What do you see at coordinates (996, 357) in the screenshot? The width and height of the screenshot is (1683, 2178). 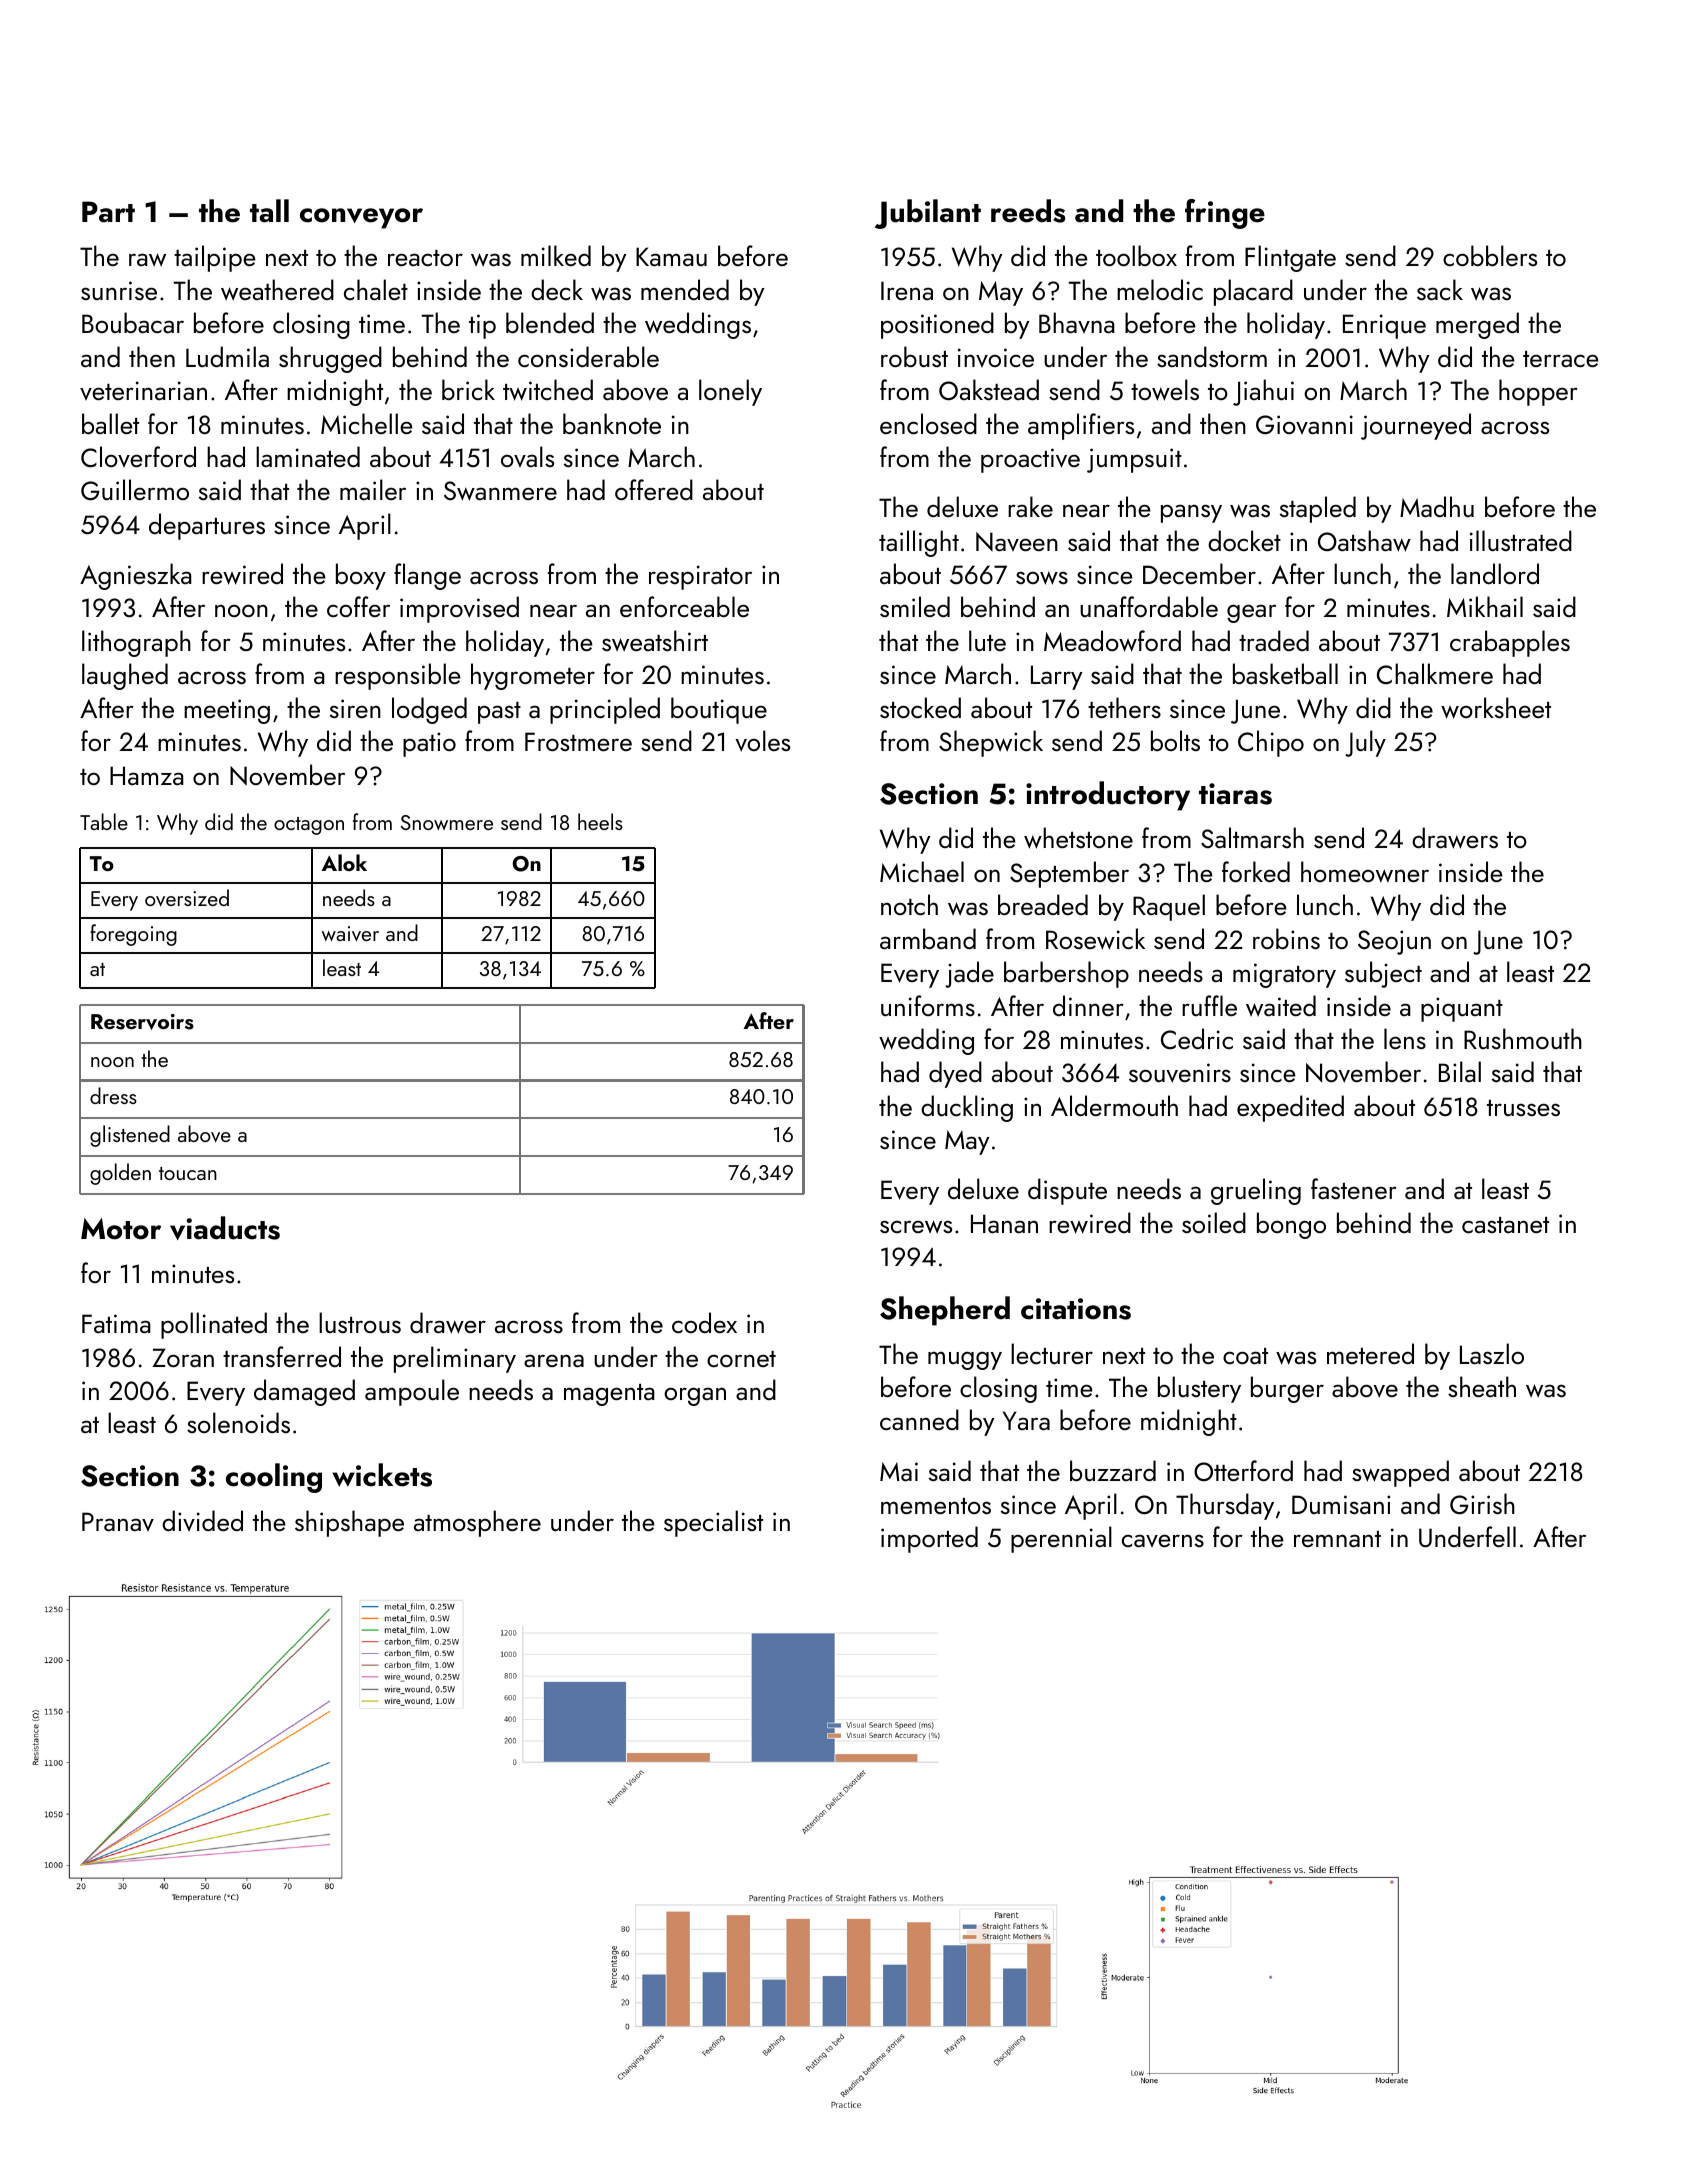 I see `invoice` at bounding box center [996, 357].
